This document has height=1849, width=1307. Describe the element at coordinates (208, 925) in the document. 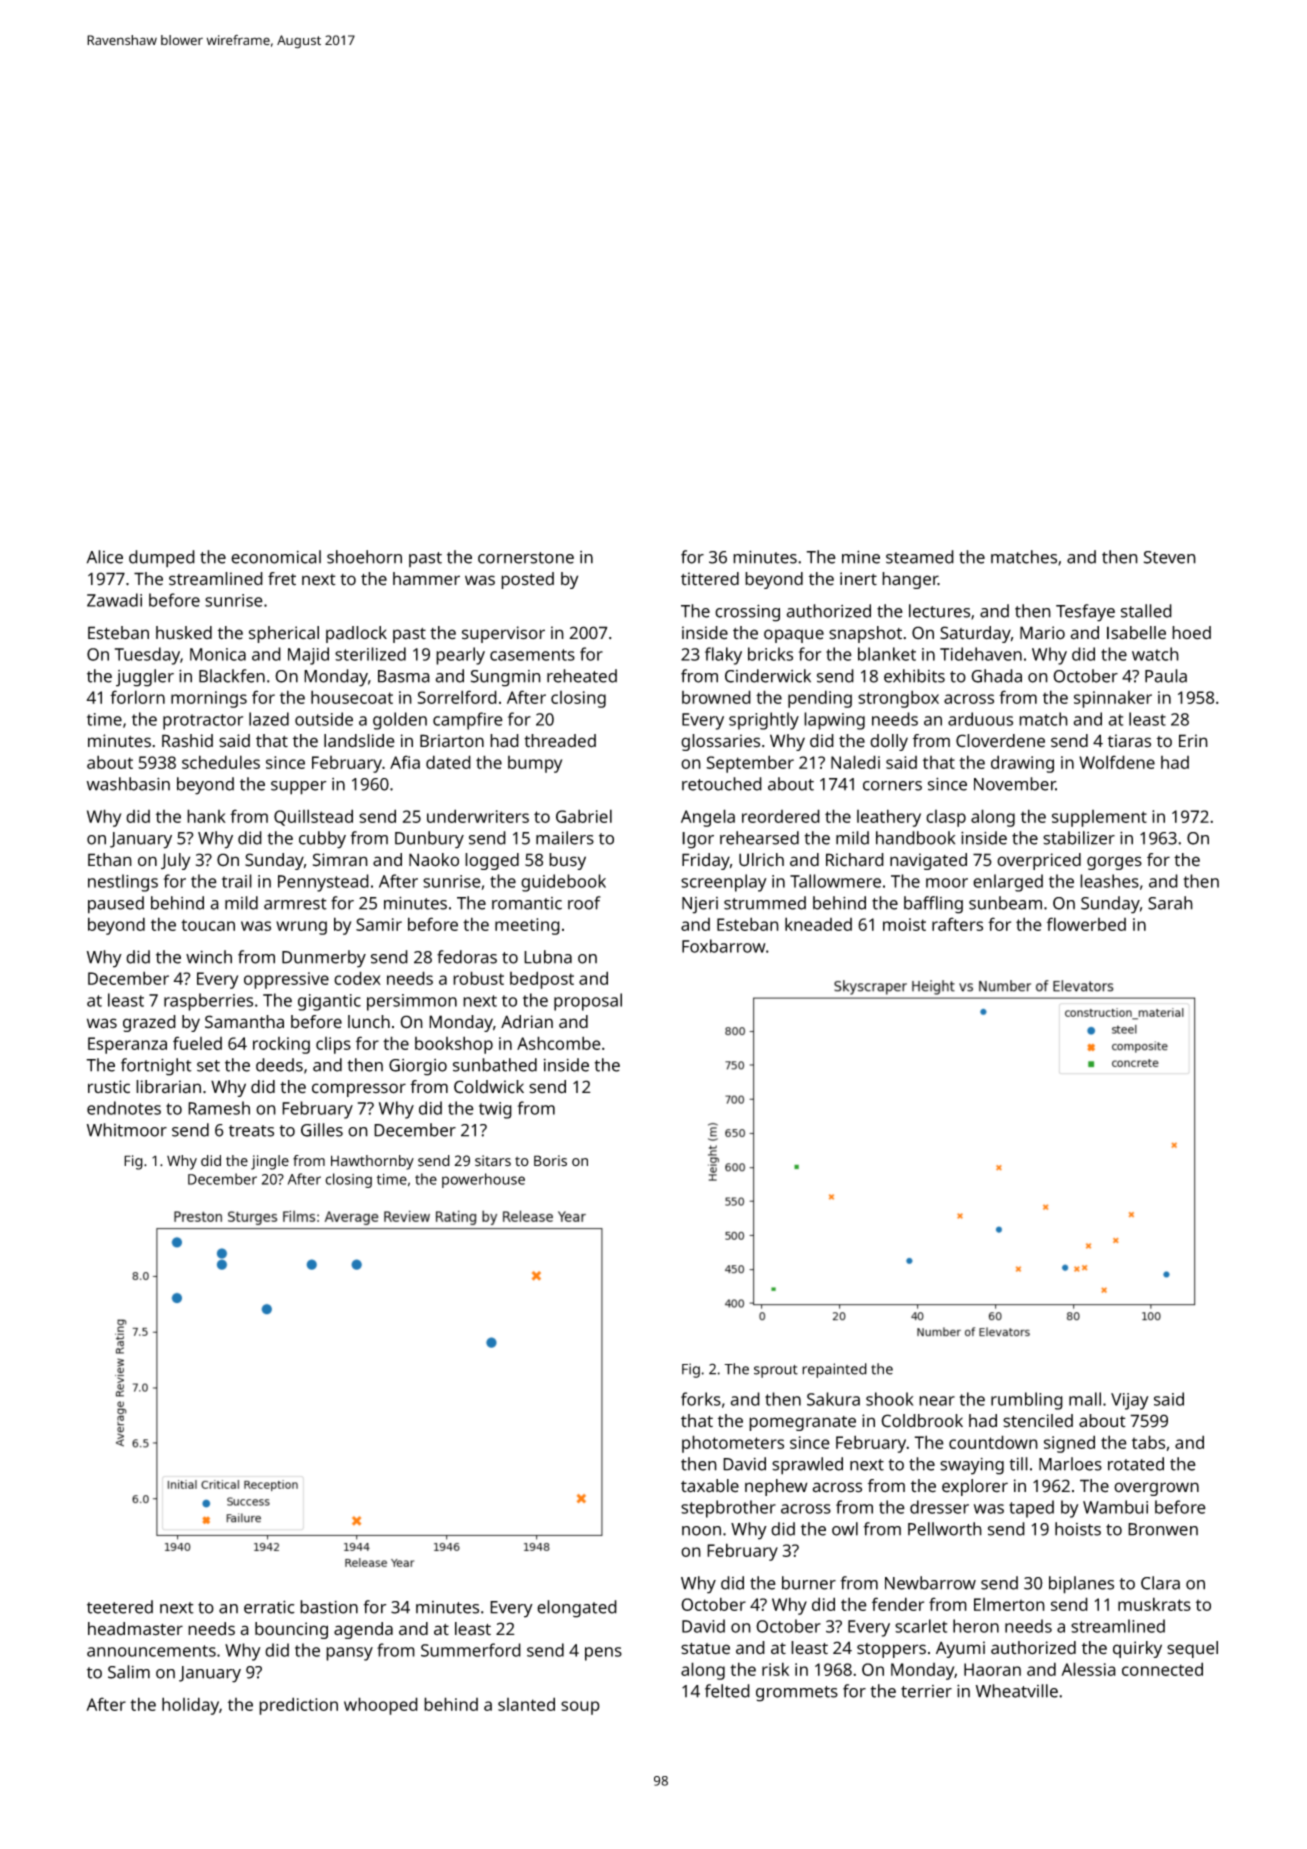

I see `toucan` at that location.
